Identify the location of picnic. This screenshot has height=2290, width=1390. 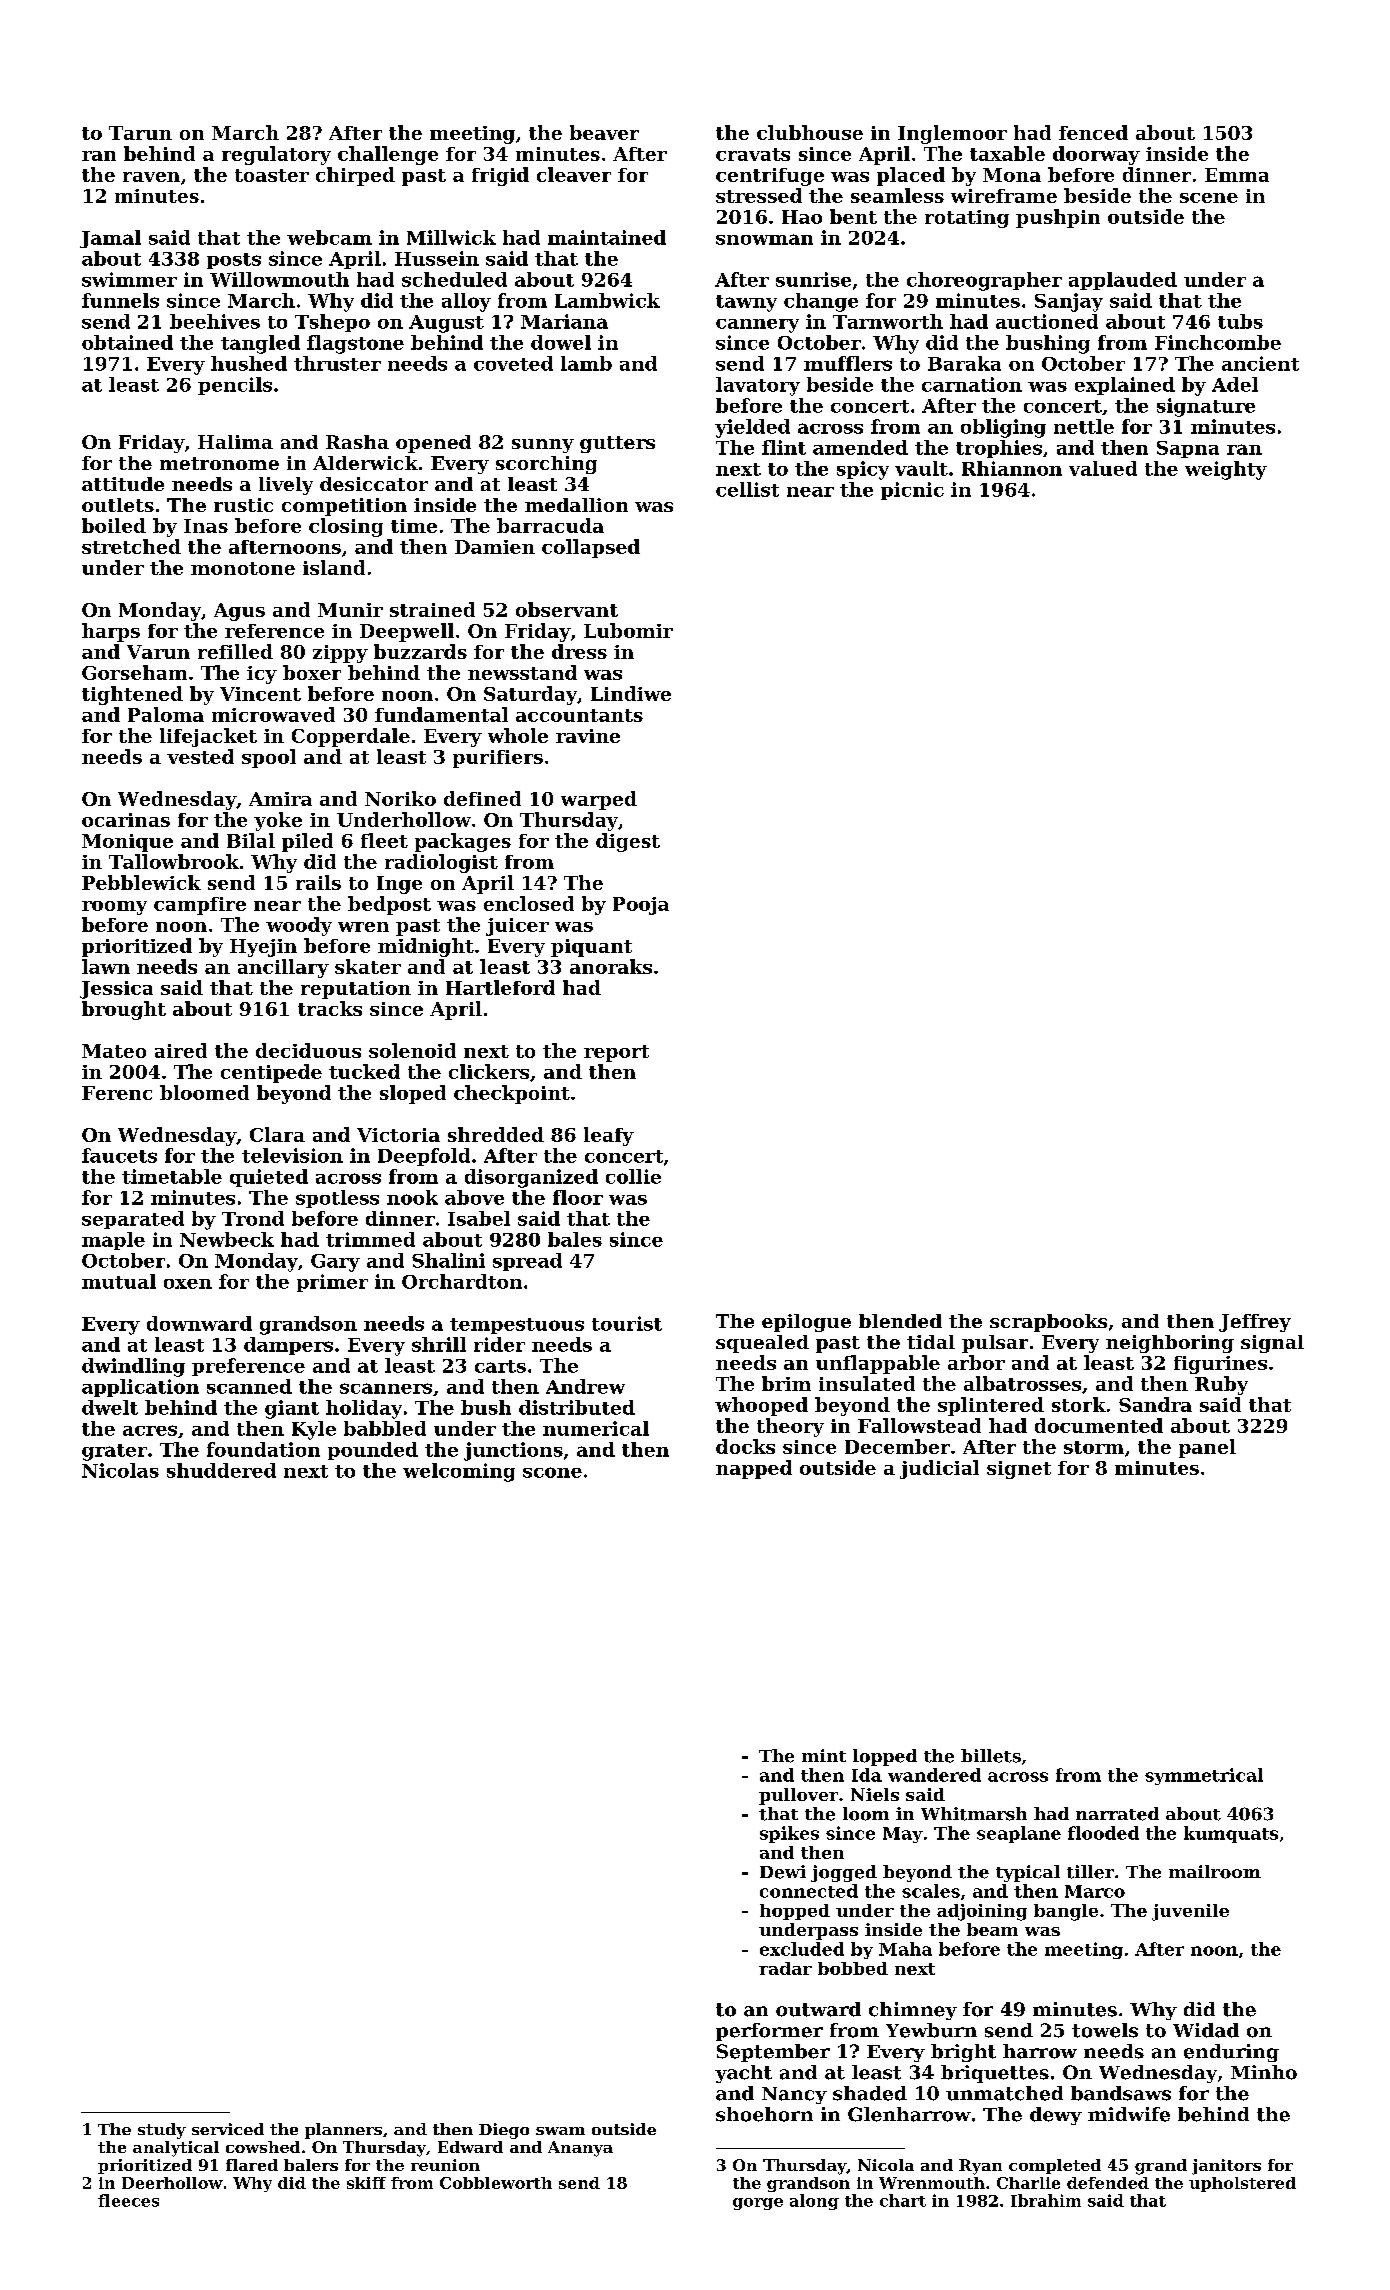
(912, 491).
